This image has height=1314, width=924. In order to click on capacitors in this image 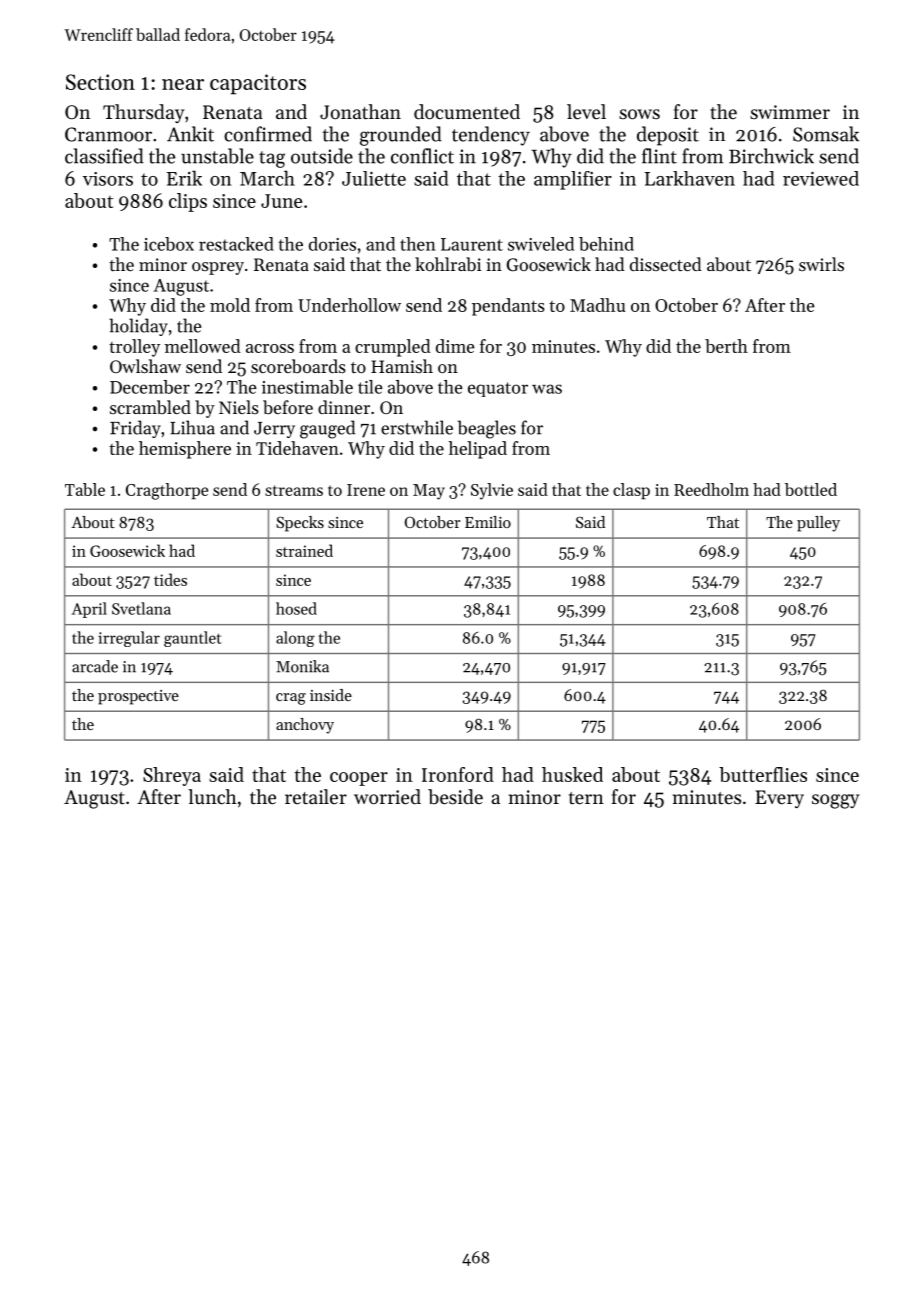, I will do `click(258, 84)`.
